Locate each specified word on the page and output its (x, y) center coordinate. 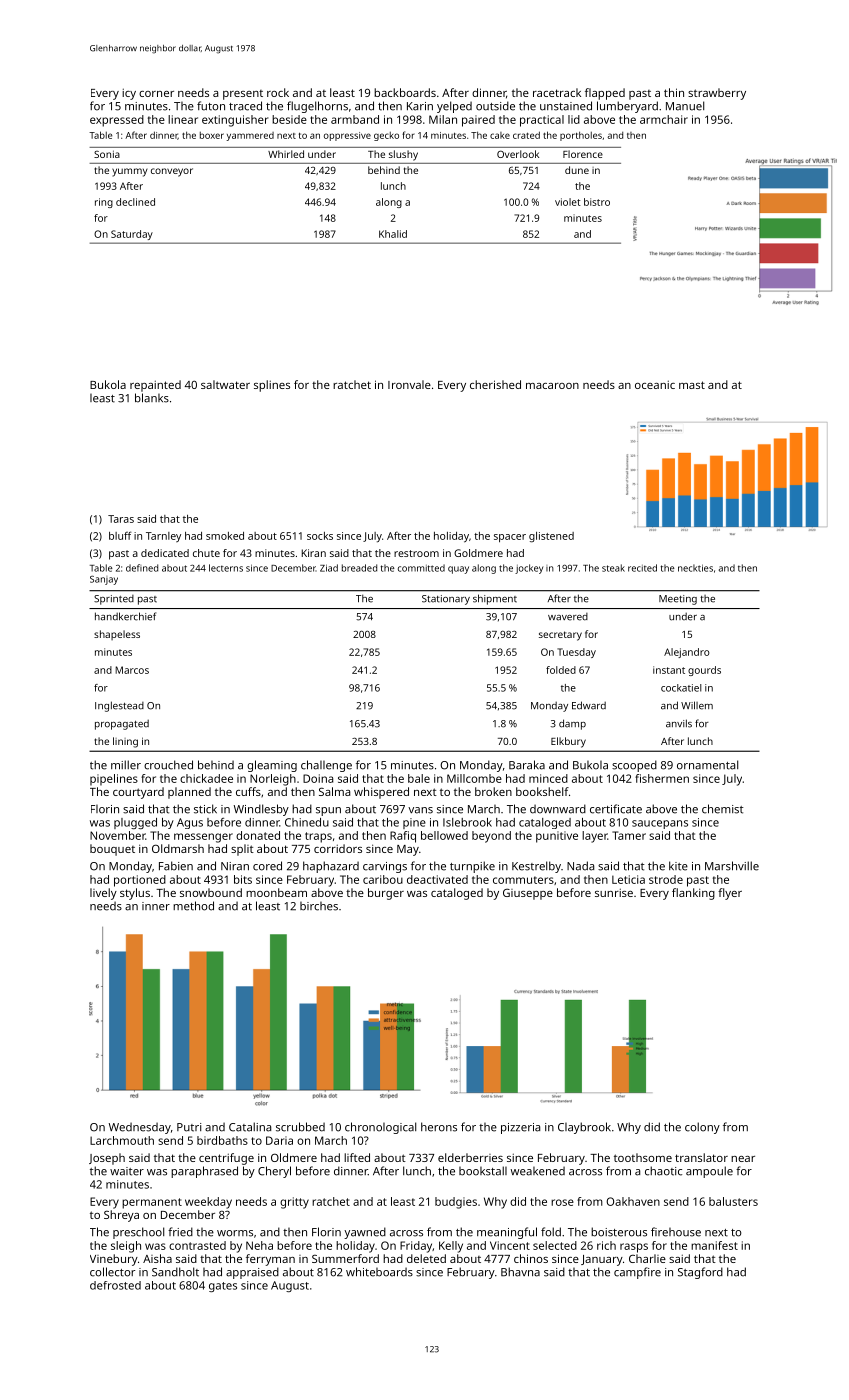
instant (669, 670)
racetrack (557, 92)
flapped (605, 94)
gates (223, 1287)
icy (129, 94)
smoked (225, 536)
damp (572, 724)
